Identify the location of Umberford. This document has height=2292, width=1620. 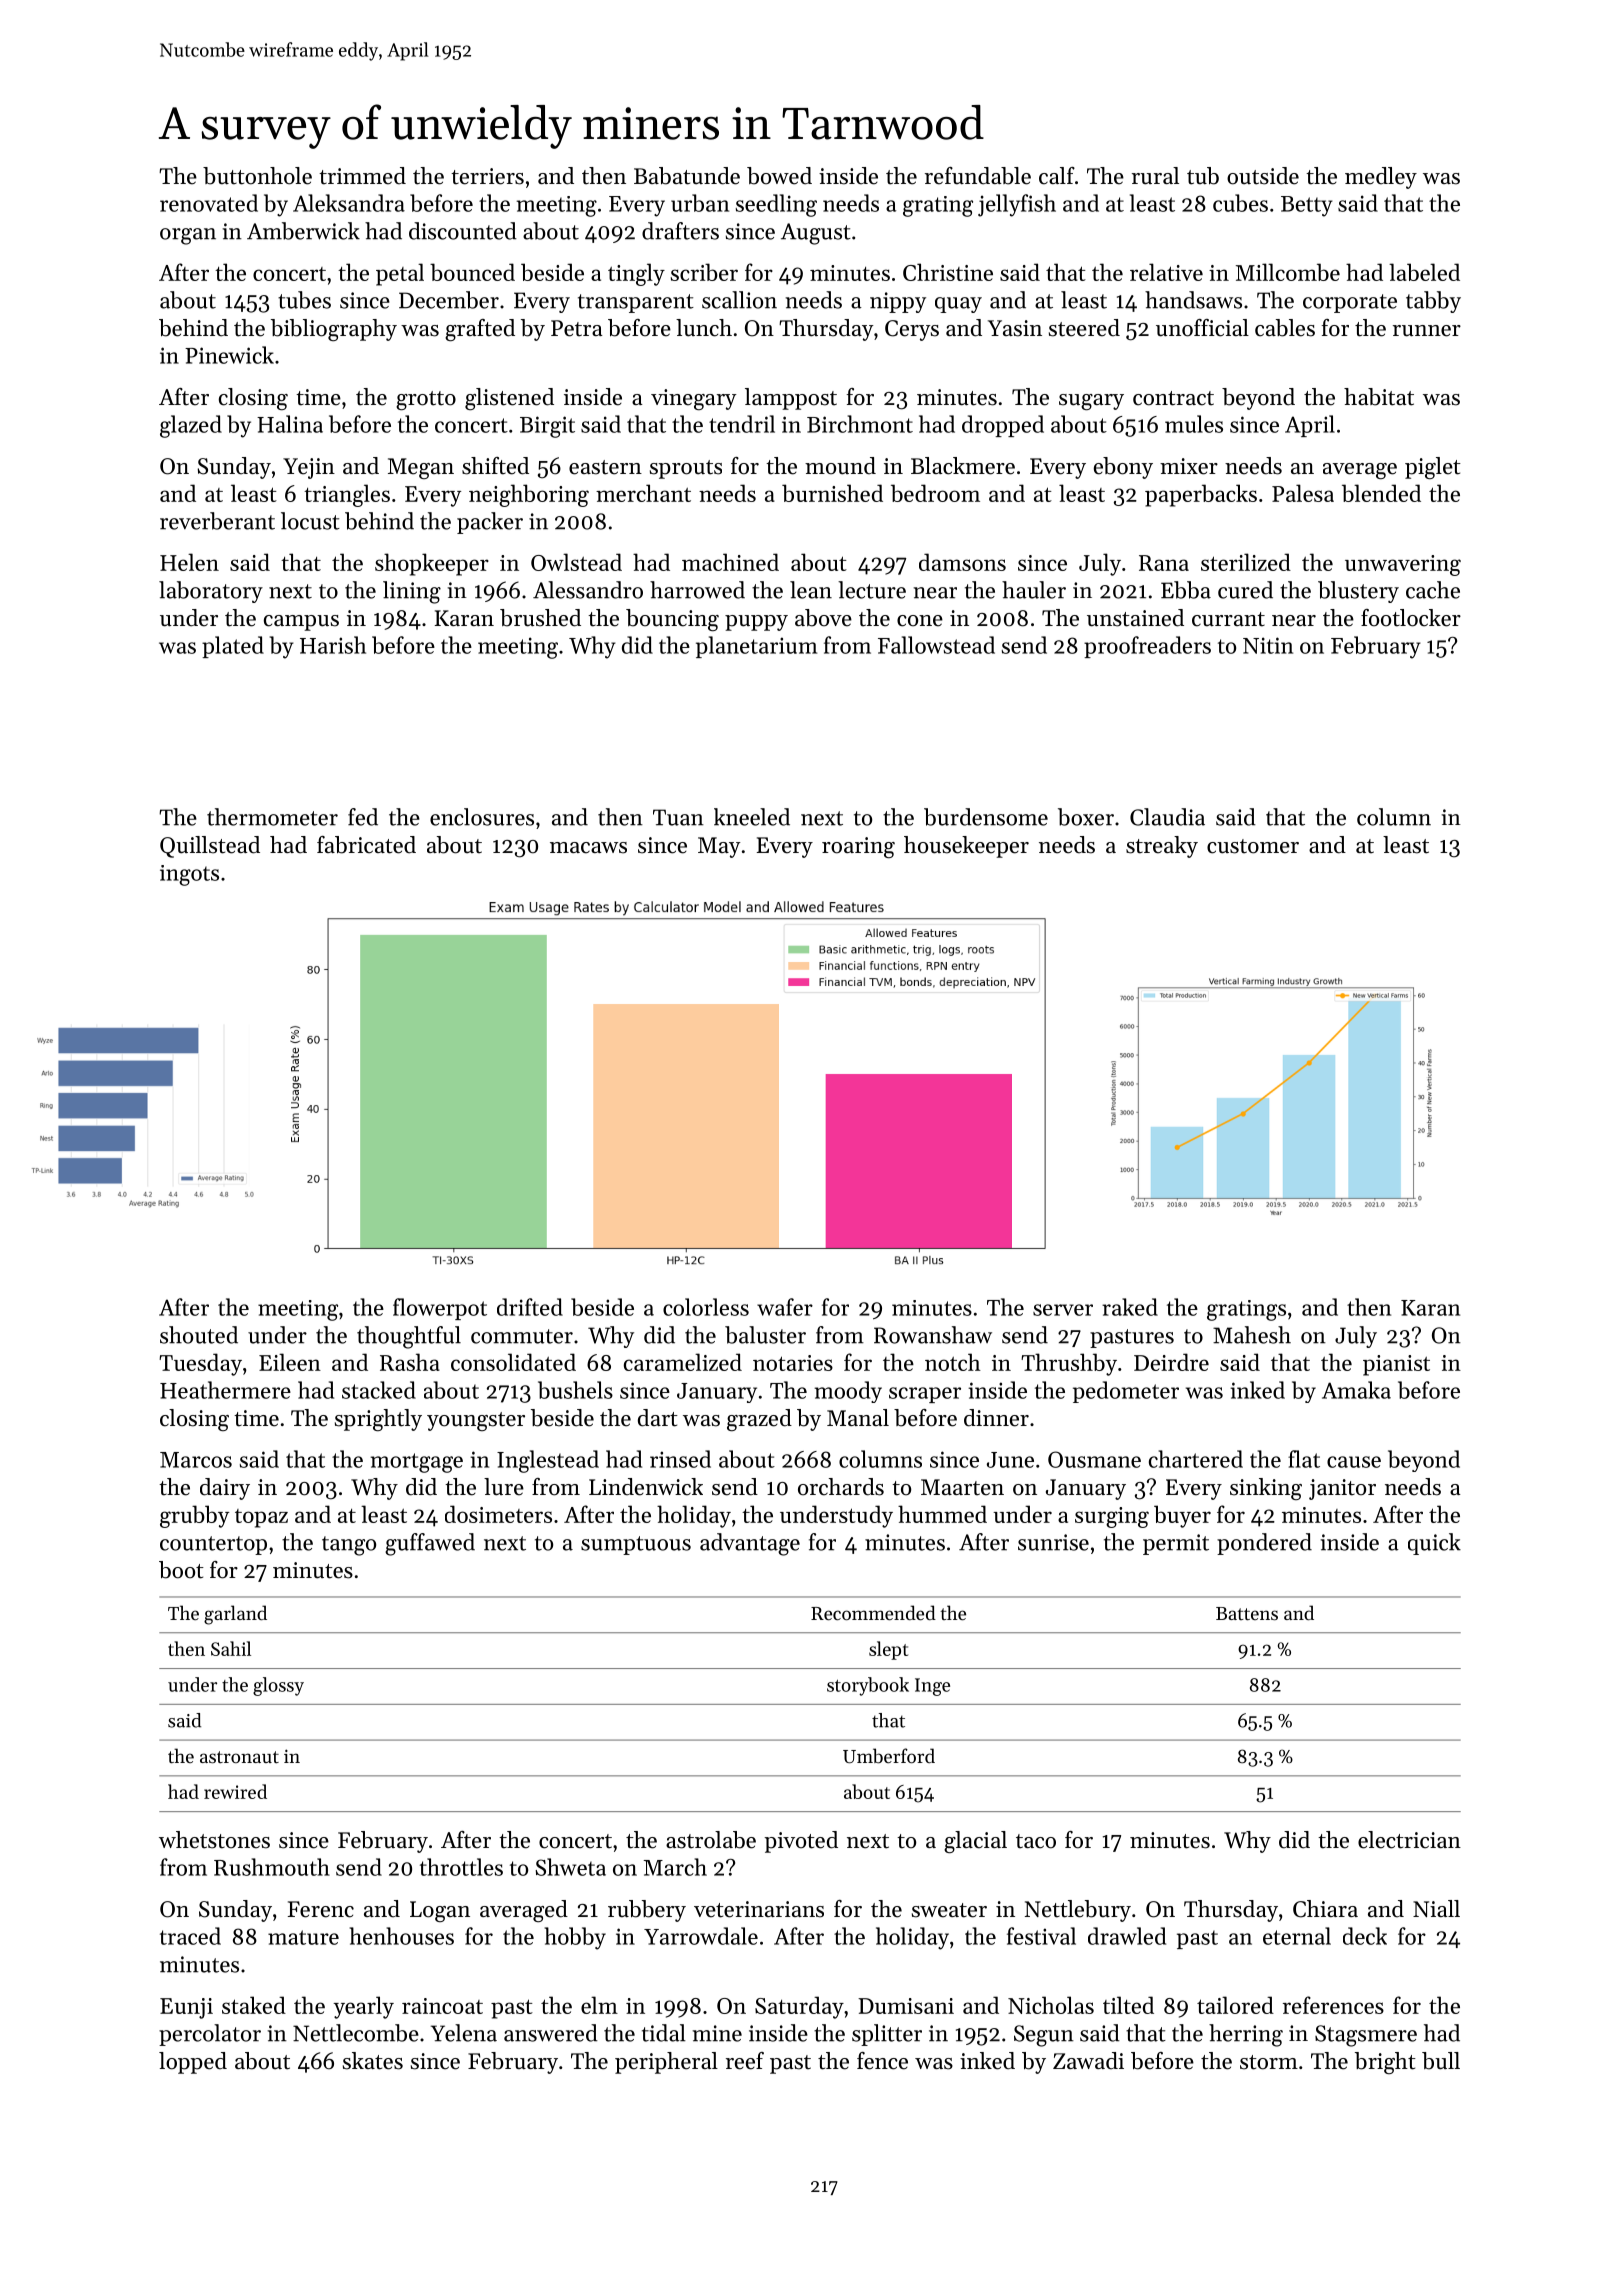
(889, 1756).
